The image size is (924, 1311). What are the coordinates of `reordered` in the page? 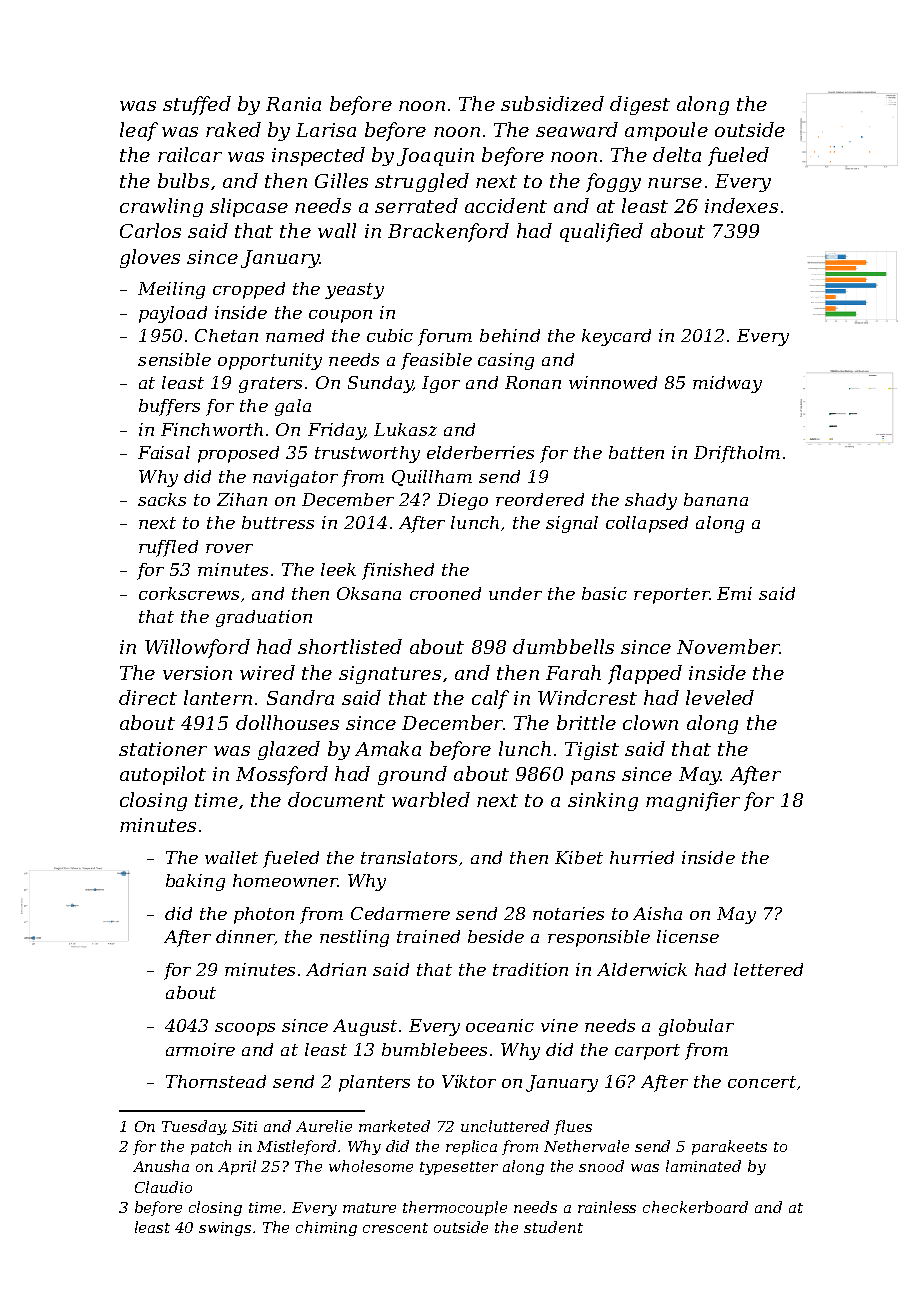 It's located at (540, 499).
